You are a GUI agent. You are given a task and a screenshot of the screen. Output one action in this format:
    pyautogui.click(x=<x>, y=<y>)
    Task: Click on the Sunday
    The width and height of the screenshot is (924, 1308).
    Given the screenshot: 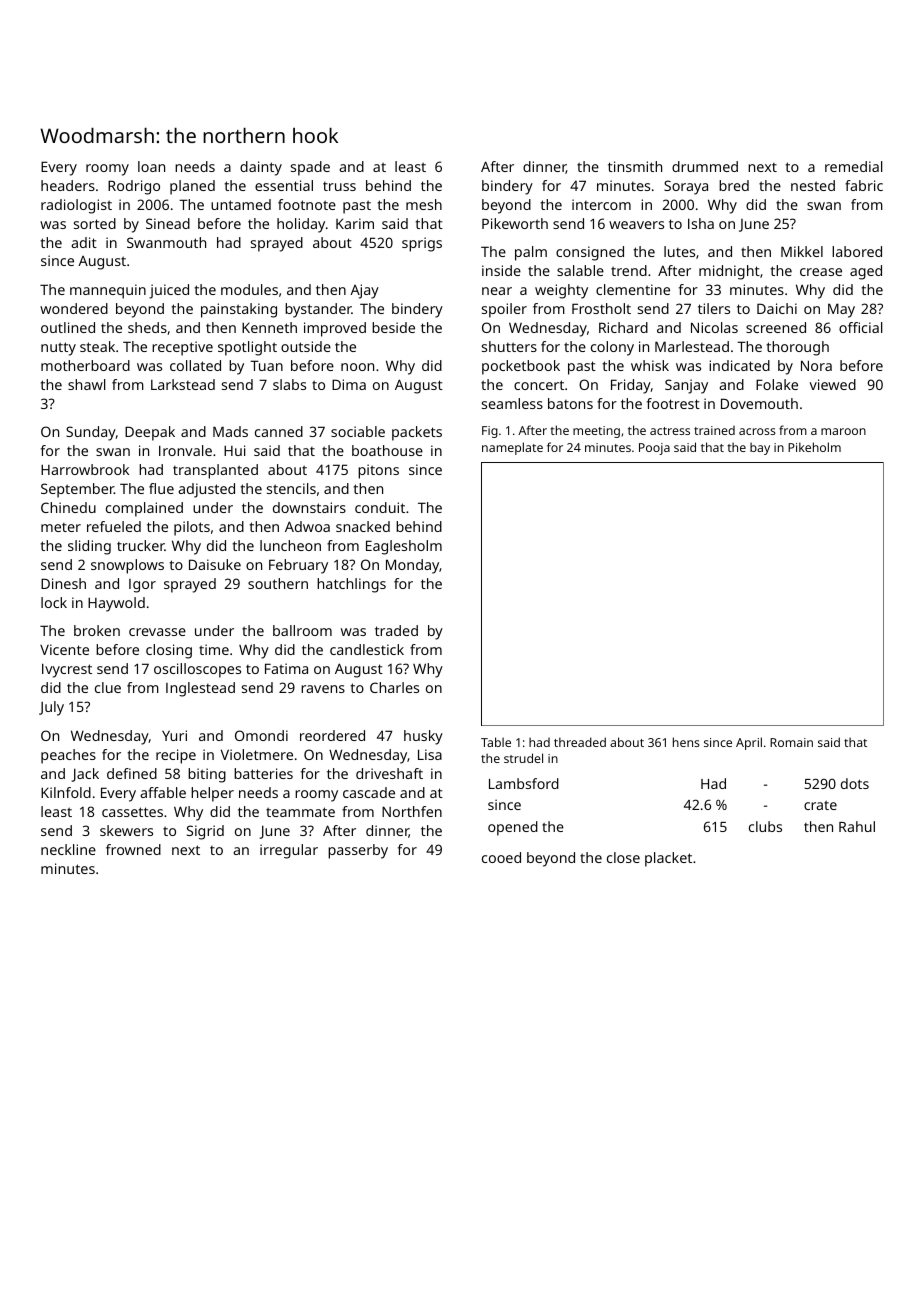 What is the action you would take?
    pyautogui.click(x=91, y=433)
